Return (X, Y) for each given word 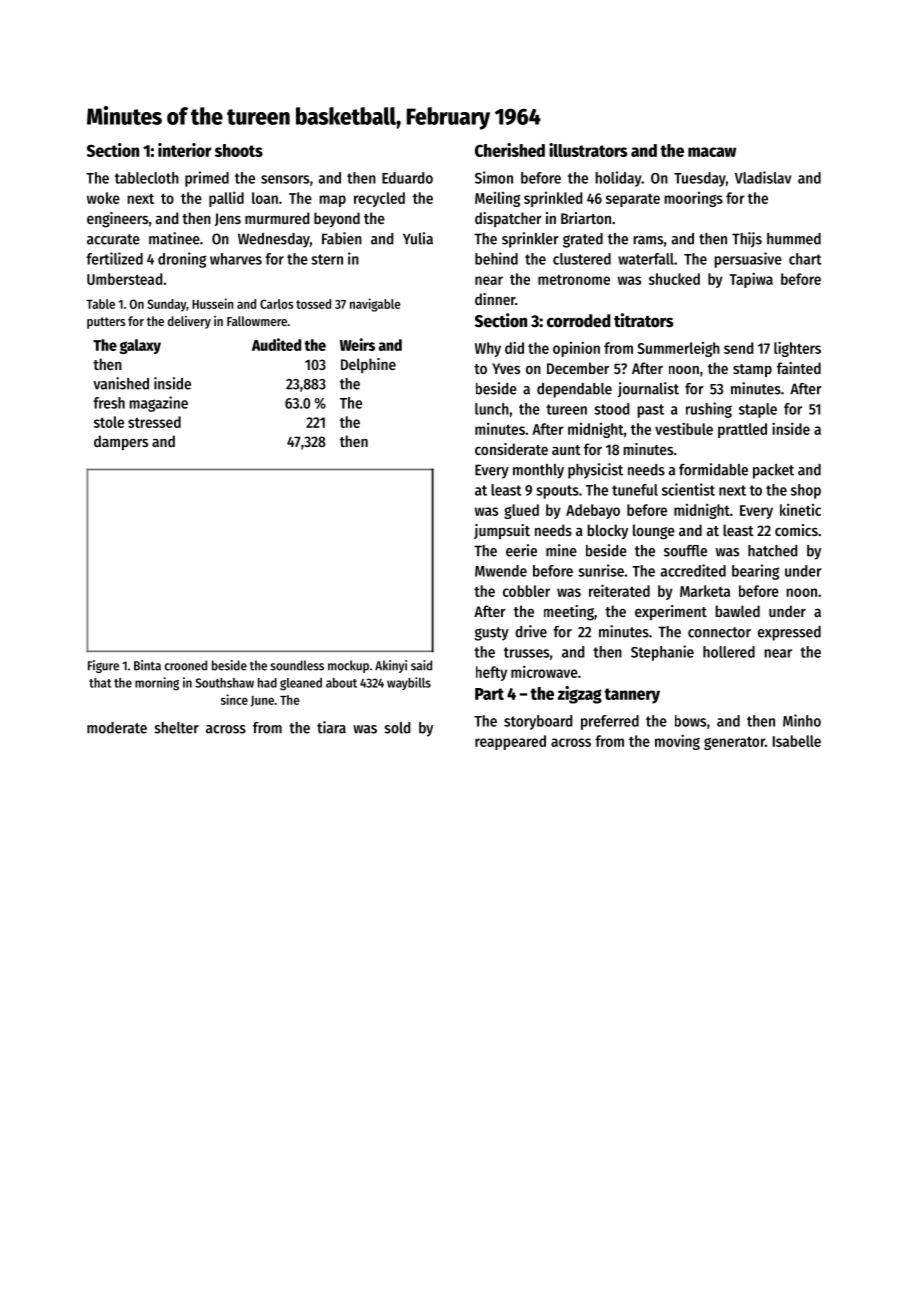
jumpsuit (502, 532)
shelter (176, 728)
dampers (121, 443)
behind (496, 258)
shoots (239, 150)
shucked (674, 279)
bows (690, 721)
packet (773, 471)
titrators (643, 320)
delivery (189, 322)
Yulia (418, 238)
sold (397, 728)
